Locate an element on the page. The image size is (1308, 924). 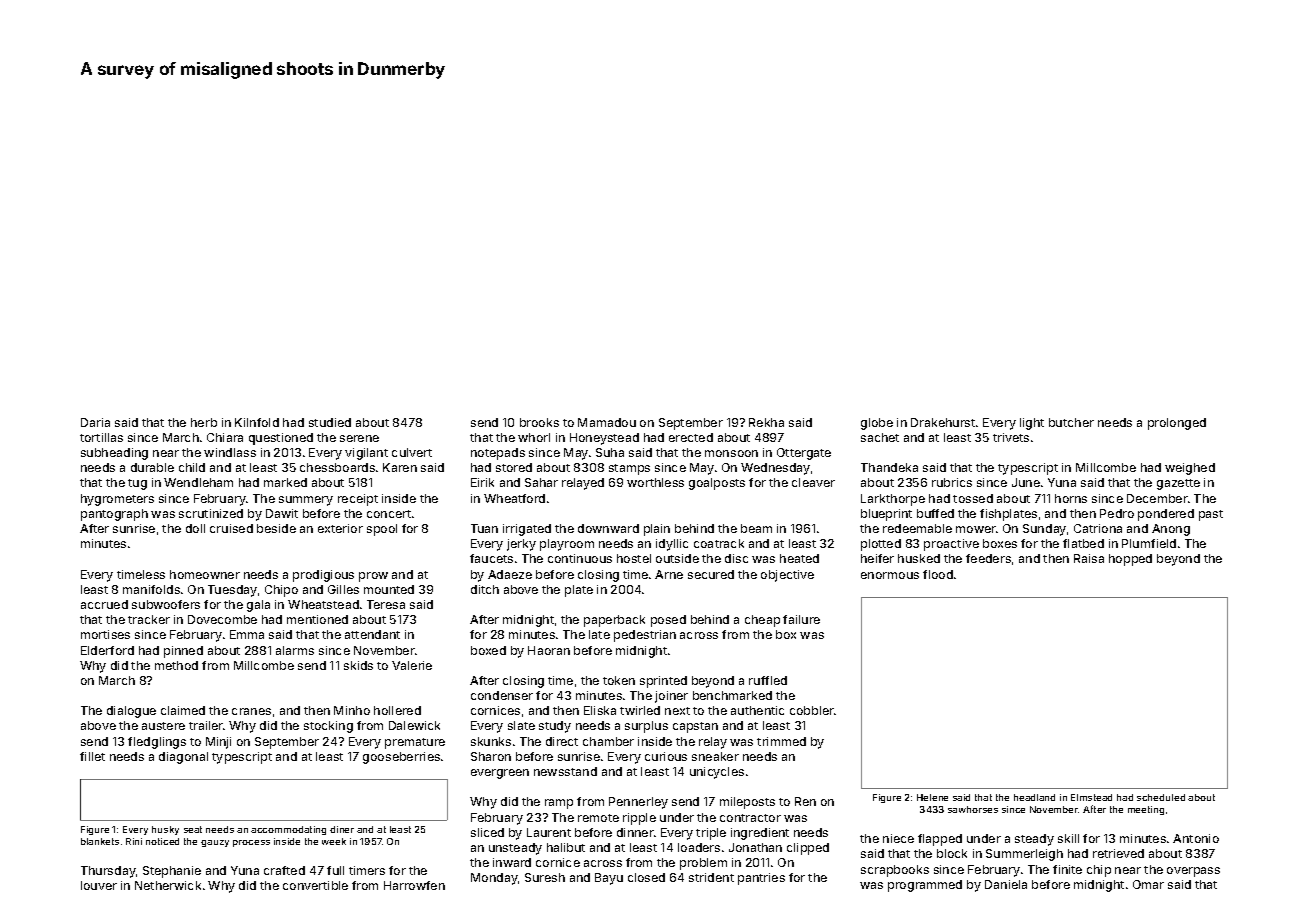
ditch is located at coordinates (485, 589).
